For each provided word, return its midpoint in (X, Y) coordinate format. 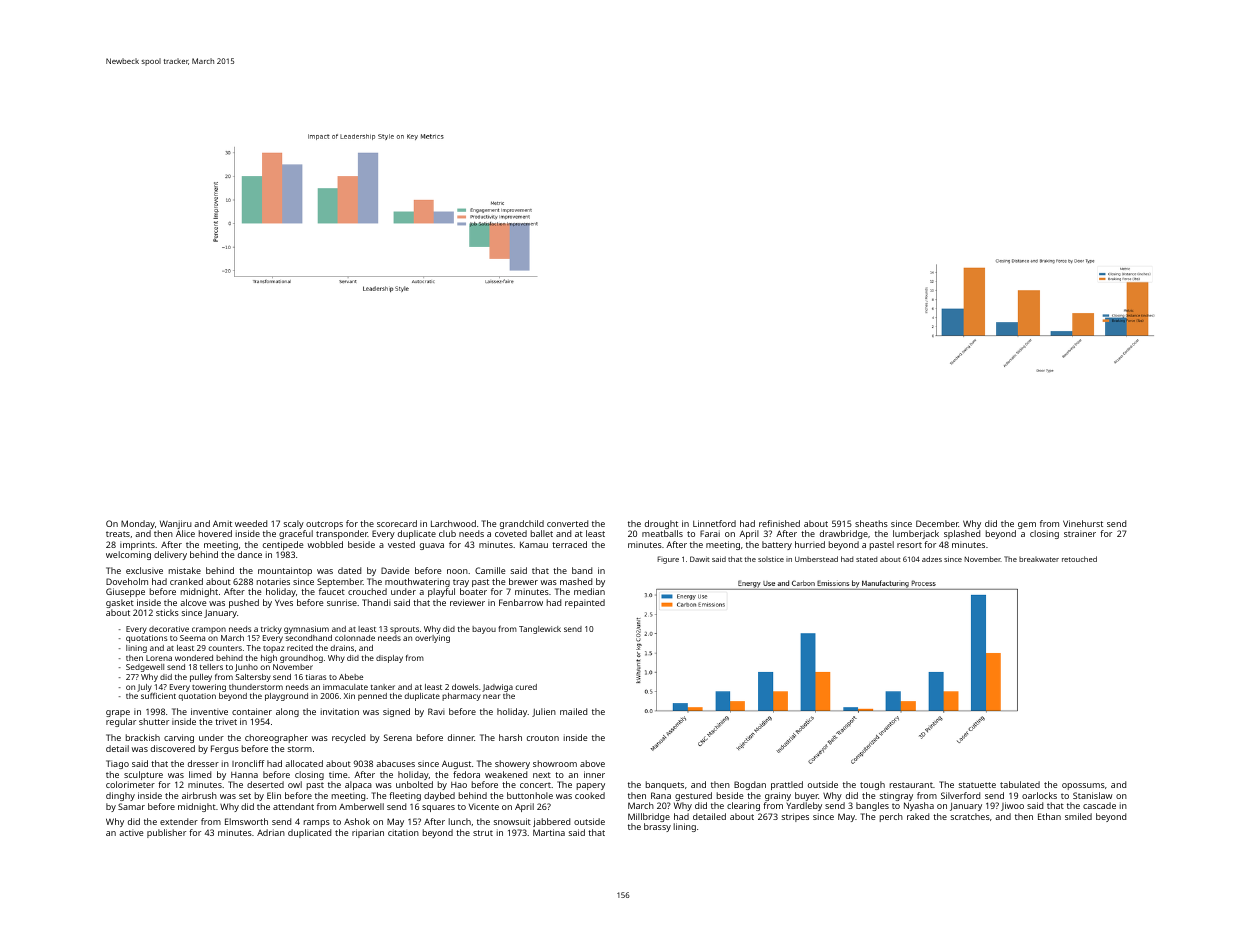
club (447, 533)
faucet (332, 591)
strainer (1080, 533)
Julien (544, 712)
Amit (222, 523)
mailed (573, 711)
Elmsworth (246, 821)
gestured (693, 796)
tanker (383, 687)
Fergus (225, 749)
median (589, 591)
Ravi (436, 711)
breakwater (1039, 559)
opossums (1083, 786)
